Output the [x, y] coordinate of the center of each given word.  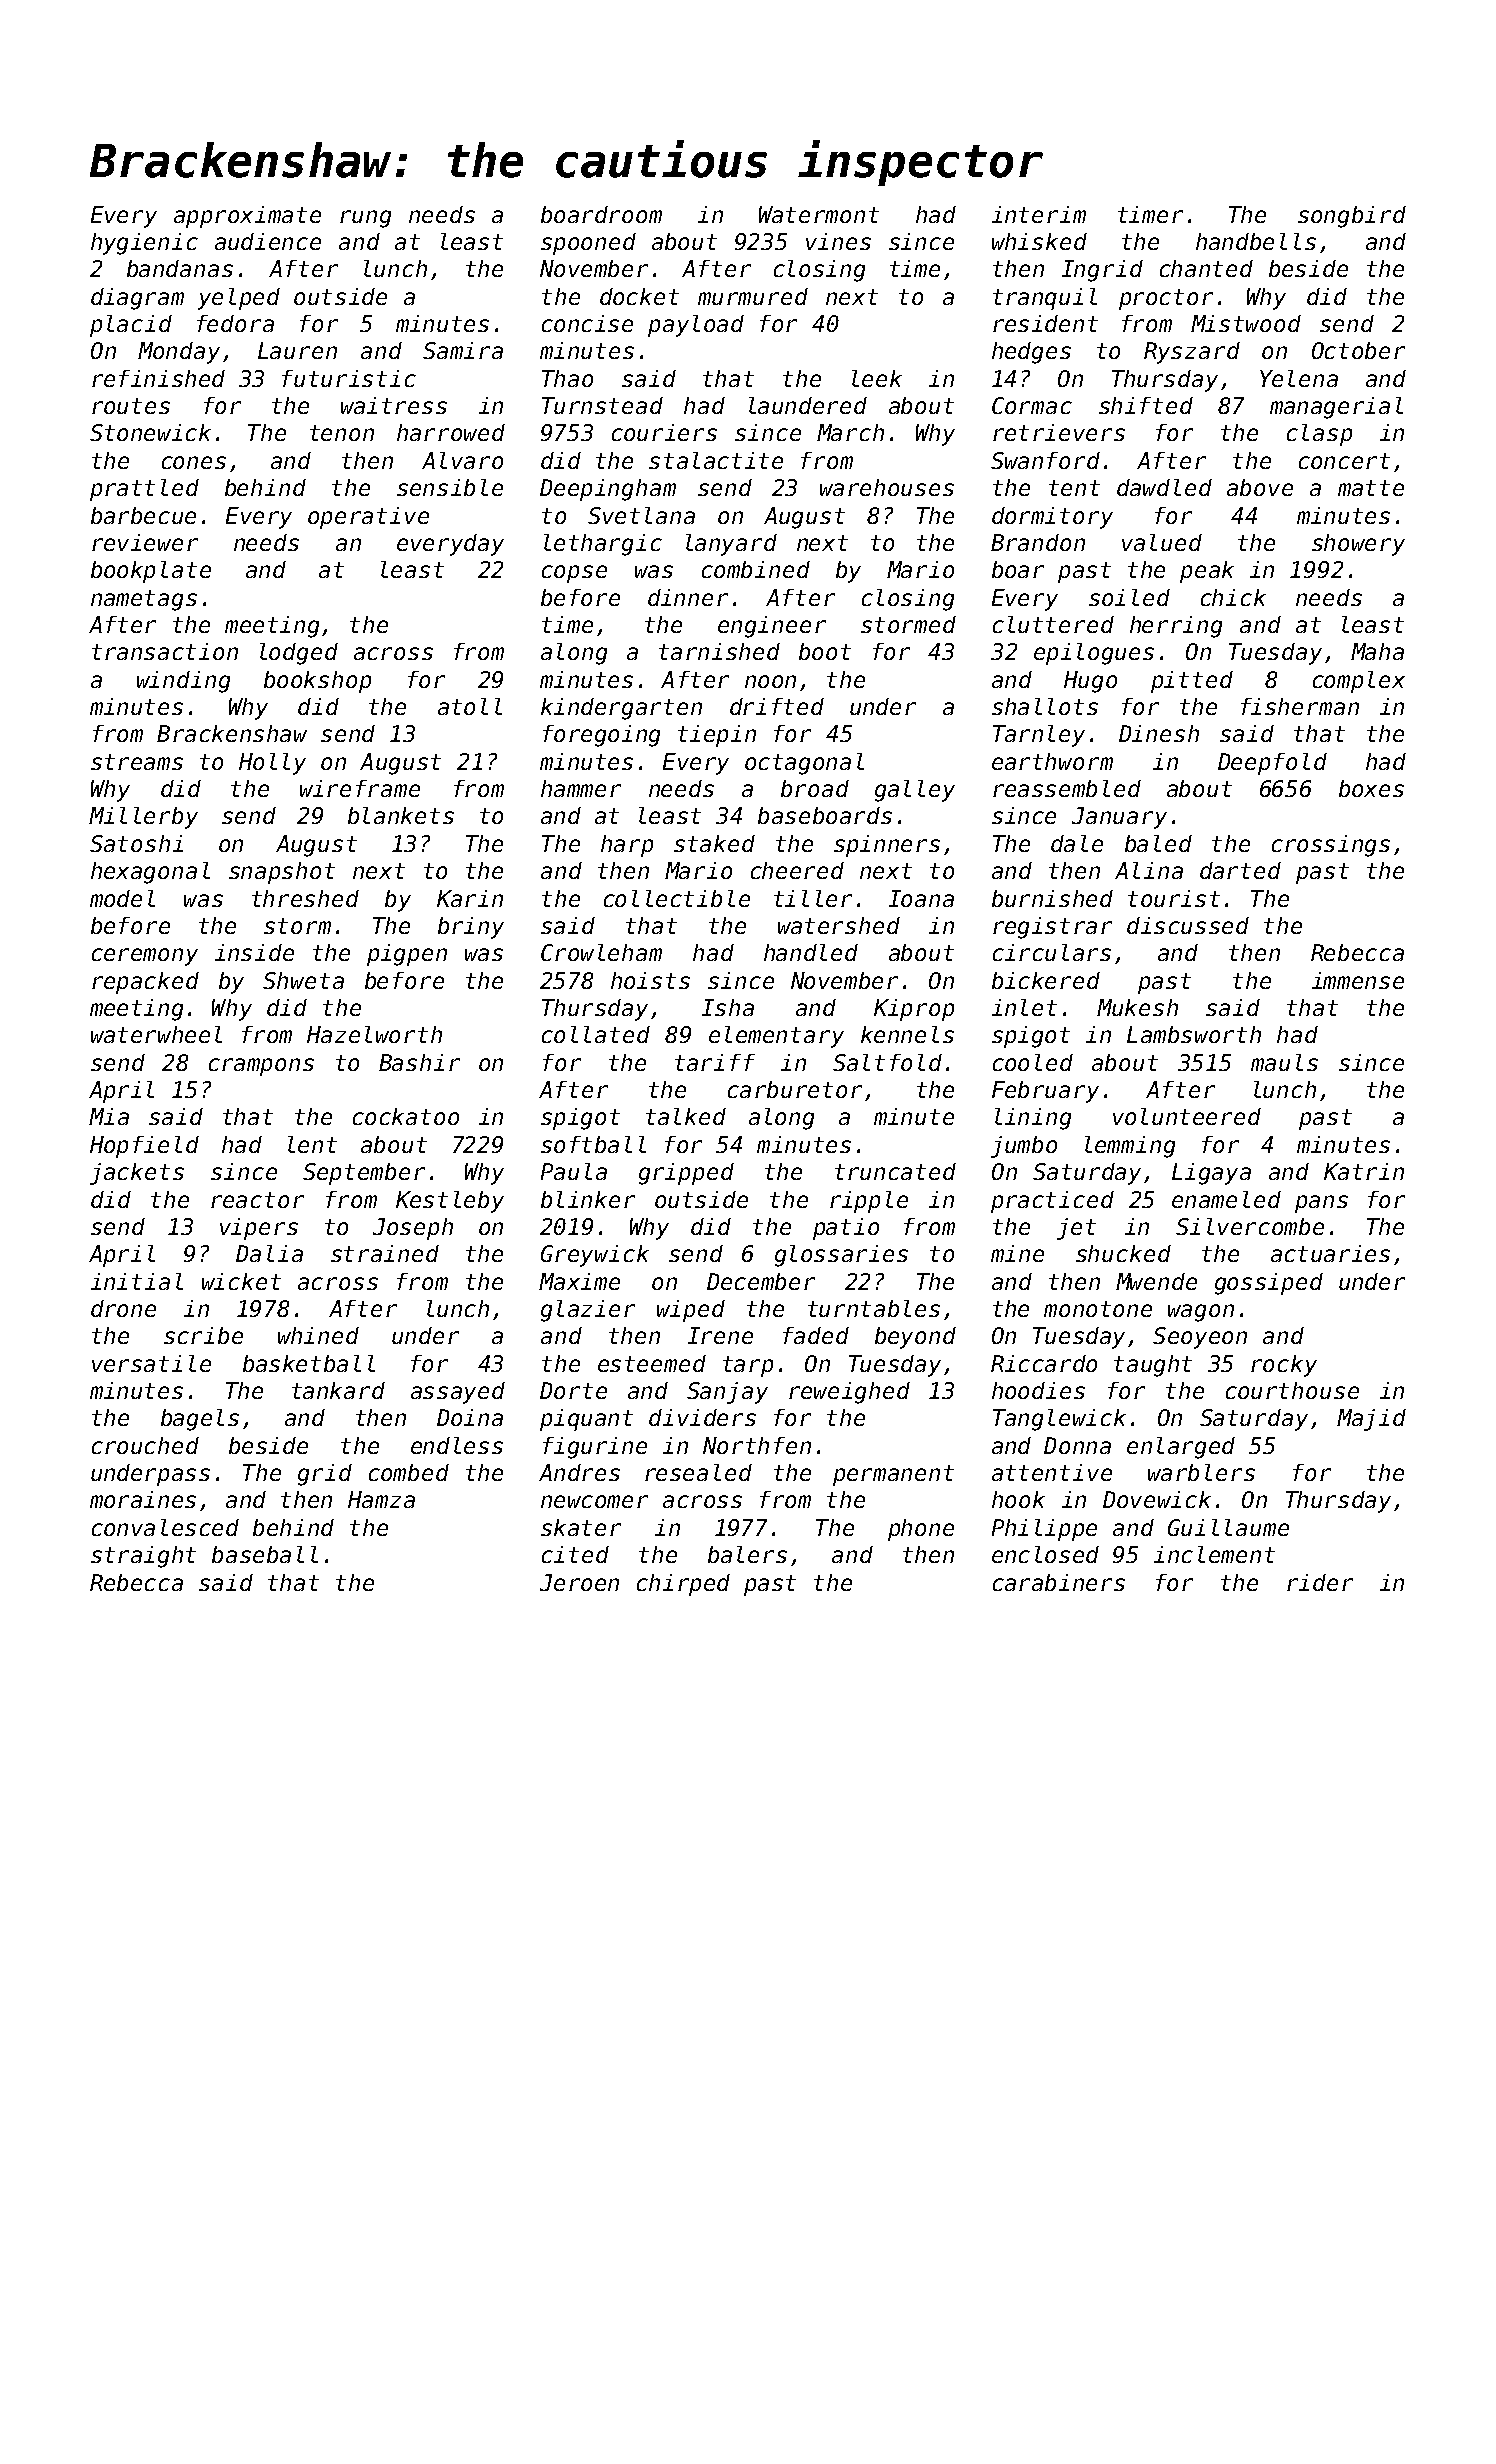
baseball [265, 1554]
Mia [109, 1116]
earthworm [1052, 761]
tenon [342, 433]
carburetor [795, 1089]
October [1358, 350]
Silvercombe [1250, 1226]
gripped [686, 1174]
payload [696, 326]
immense [1358, 980]
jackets [137, 1174]
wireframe [360, 788]
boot [825, 651]
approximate [247, 217]
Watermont [819, 214]
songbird [1352, 217]
